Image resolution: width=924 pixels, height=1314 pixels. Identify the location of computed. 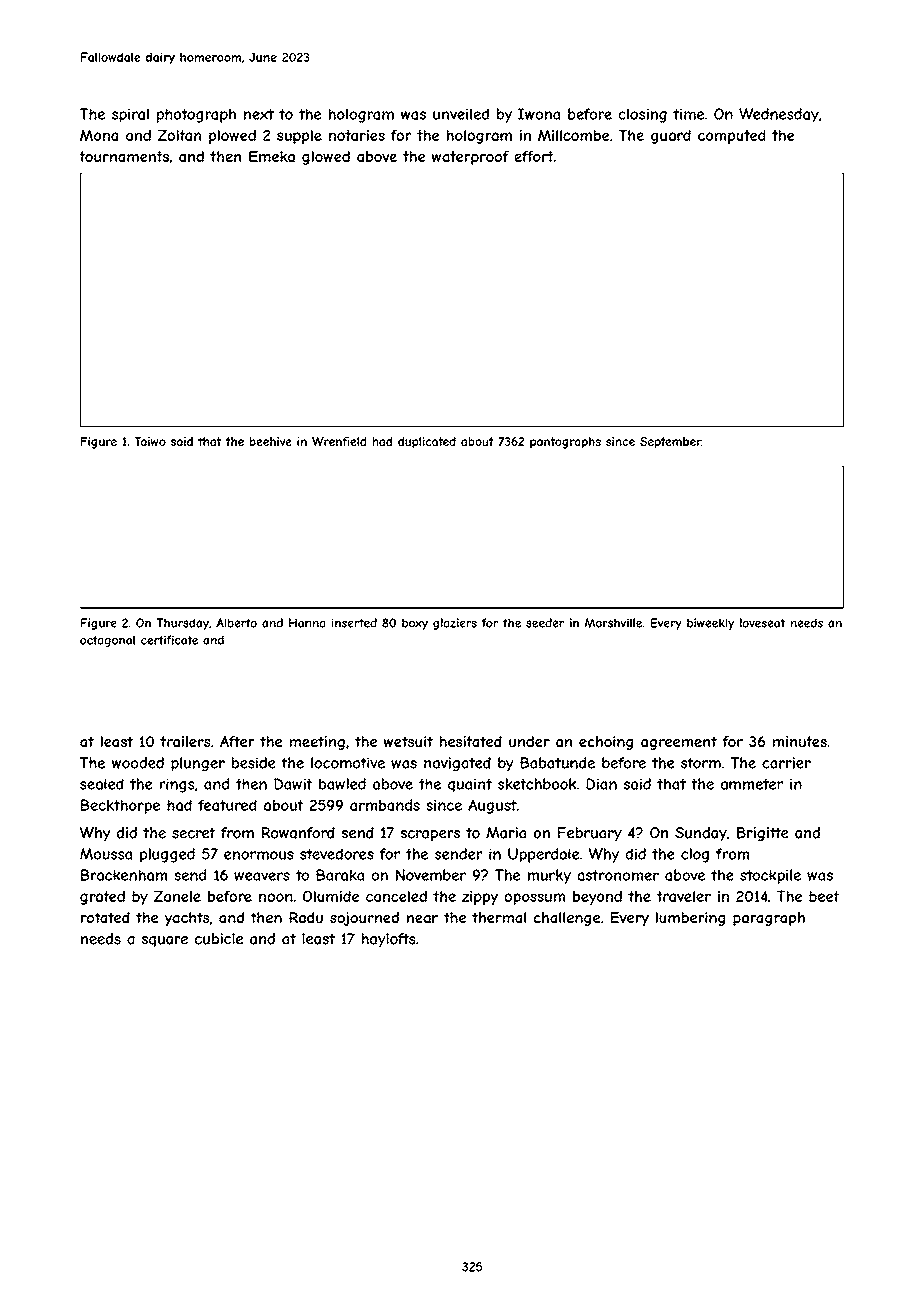
(732, 136).
